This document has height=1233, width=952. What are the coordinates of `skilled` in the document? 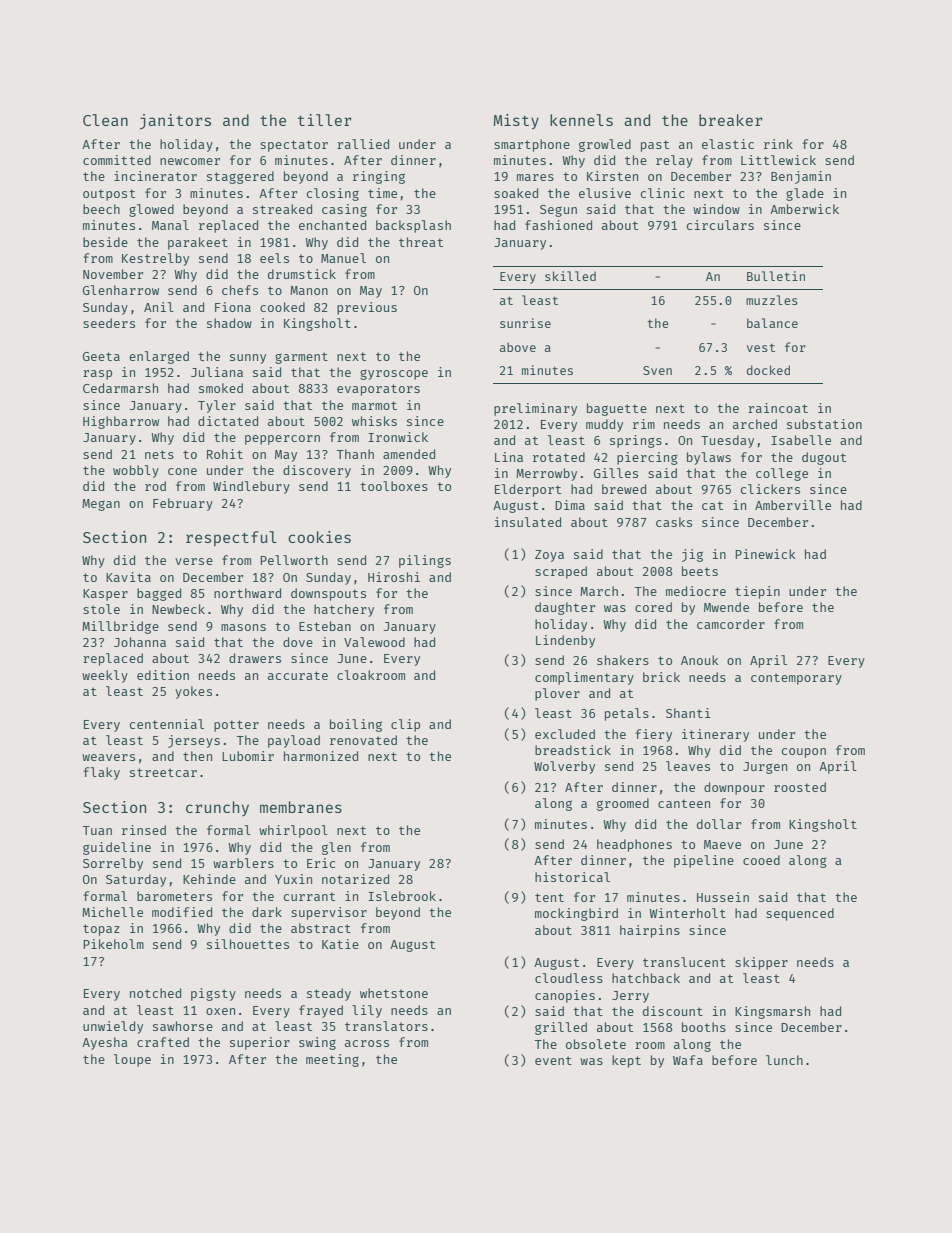 It's located at (570, 276).
